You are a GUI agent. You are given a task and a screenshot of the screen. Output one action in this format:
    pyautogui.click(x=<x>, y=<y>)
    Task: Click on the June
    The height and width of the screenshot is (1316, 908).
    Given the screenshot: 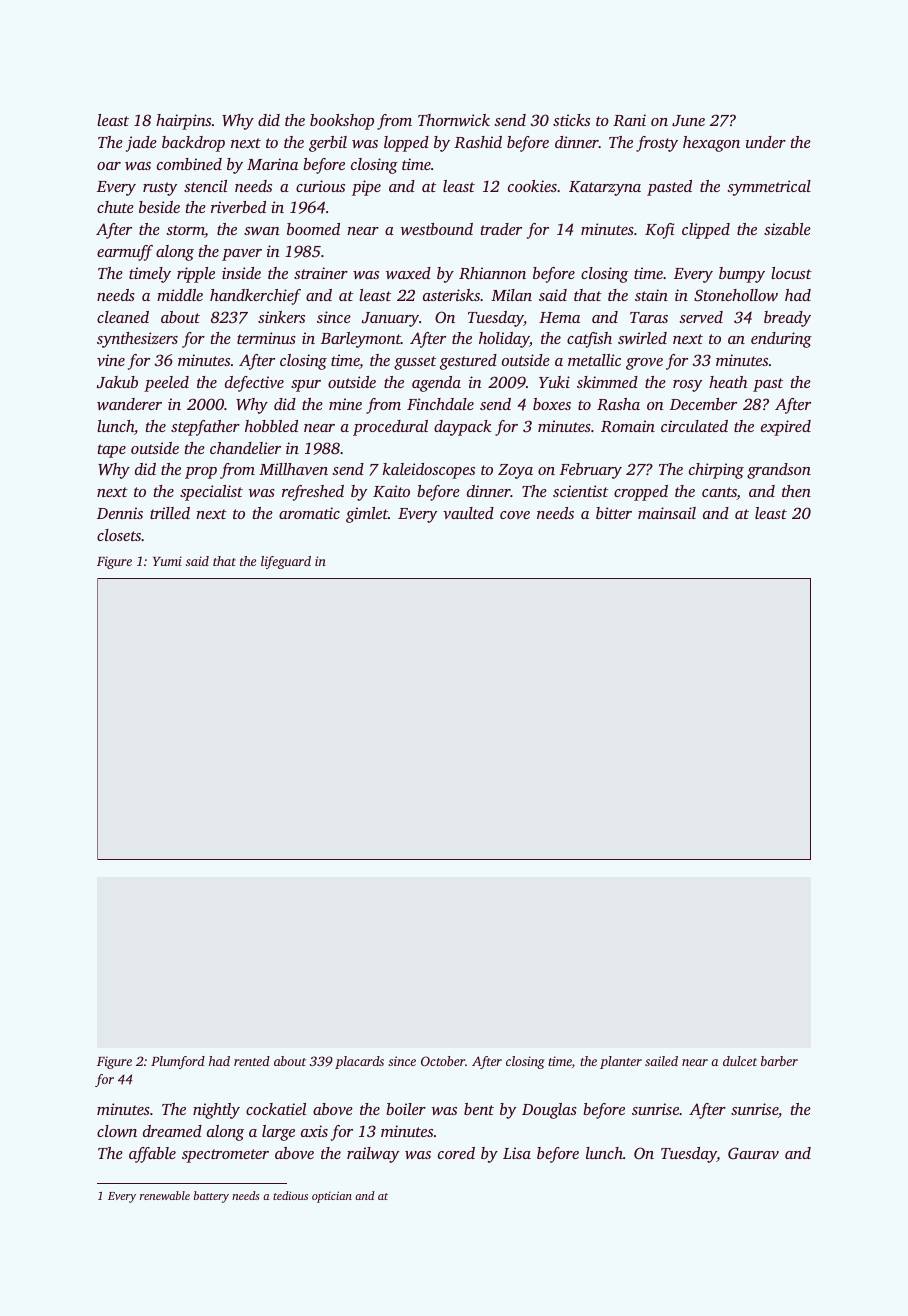 What is the action you would take?
    pyautogui.click(x=688, y=121)
